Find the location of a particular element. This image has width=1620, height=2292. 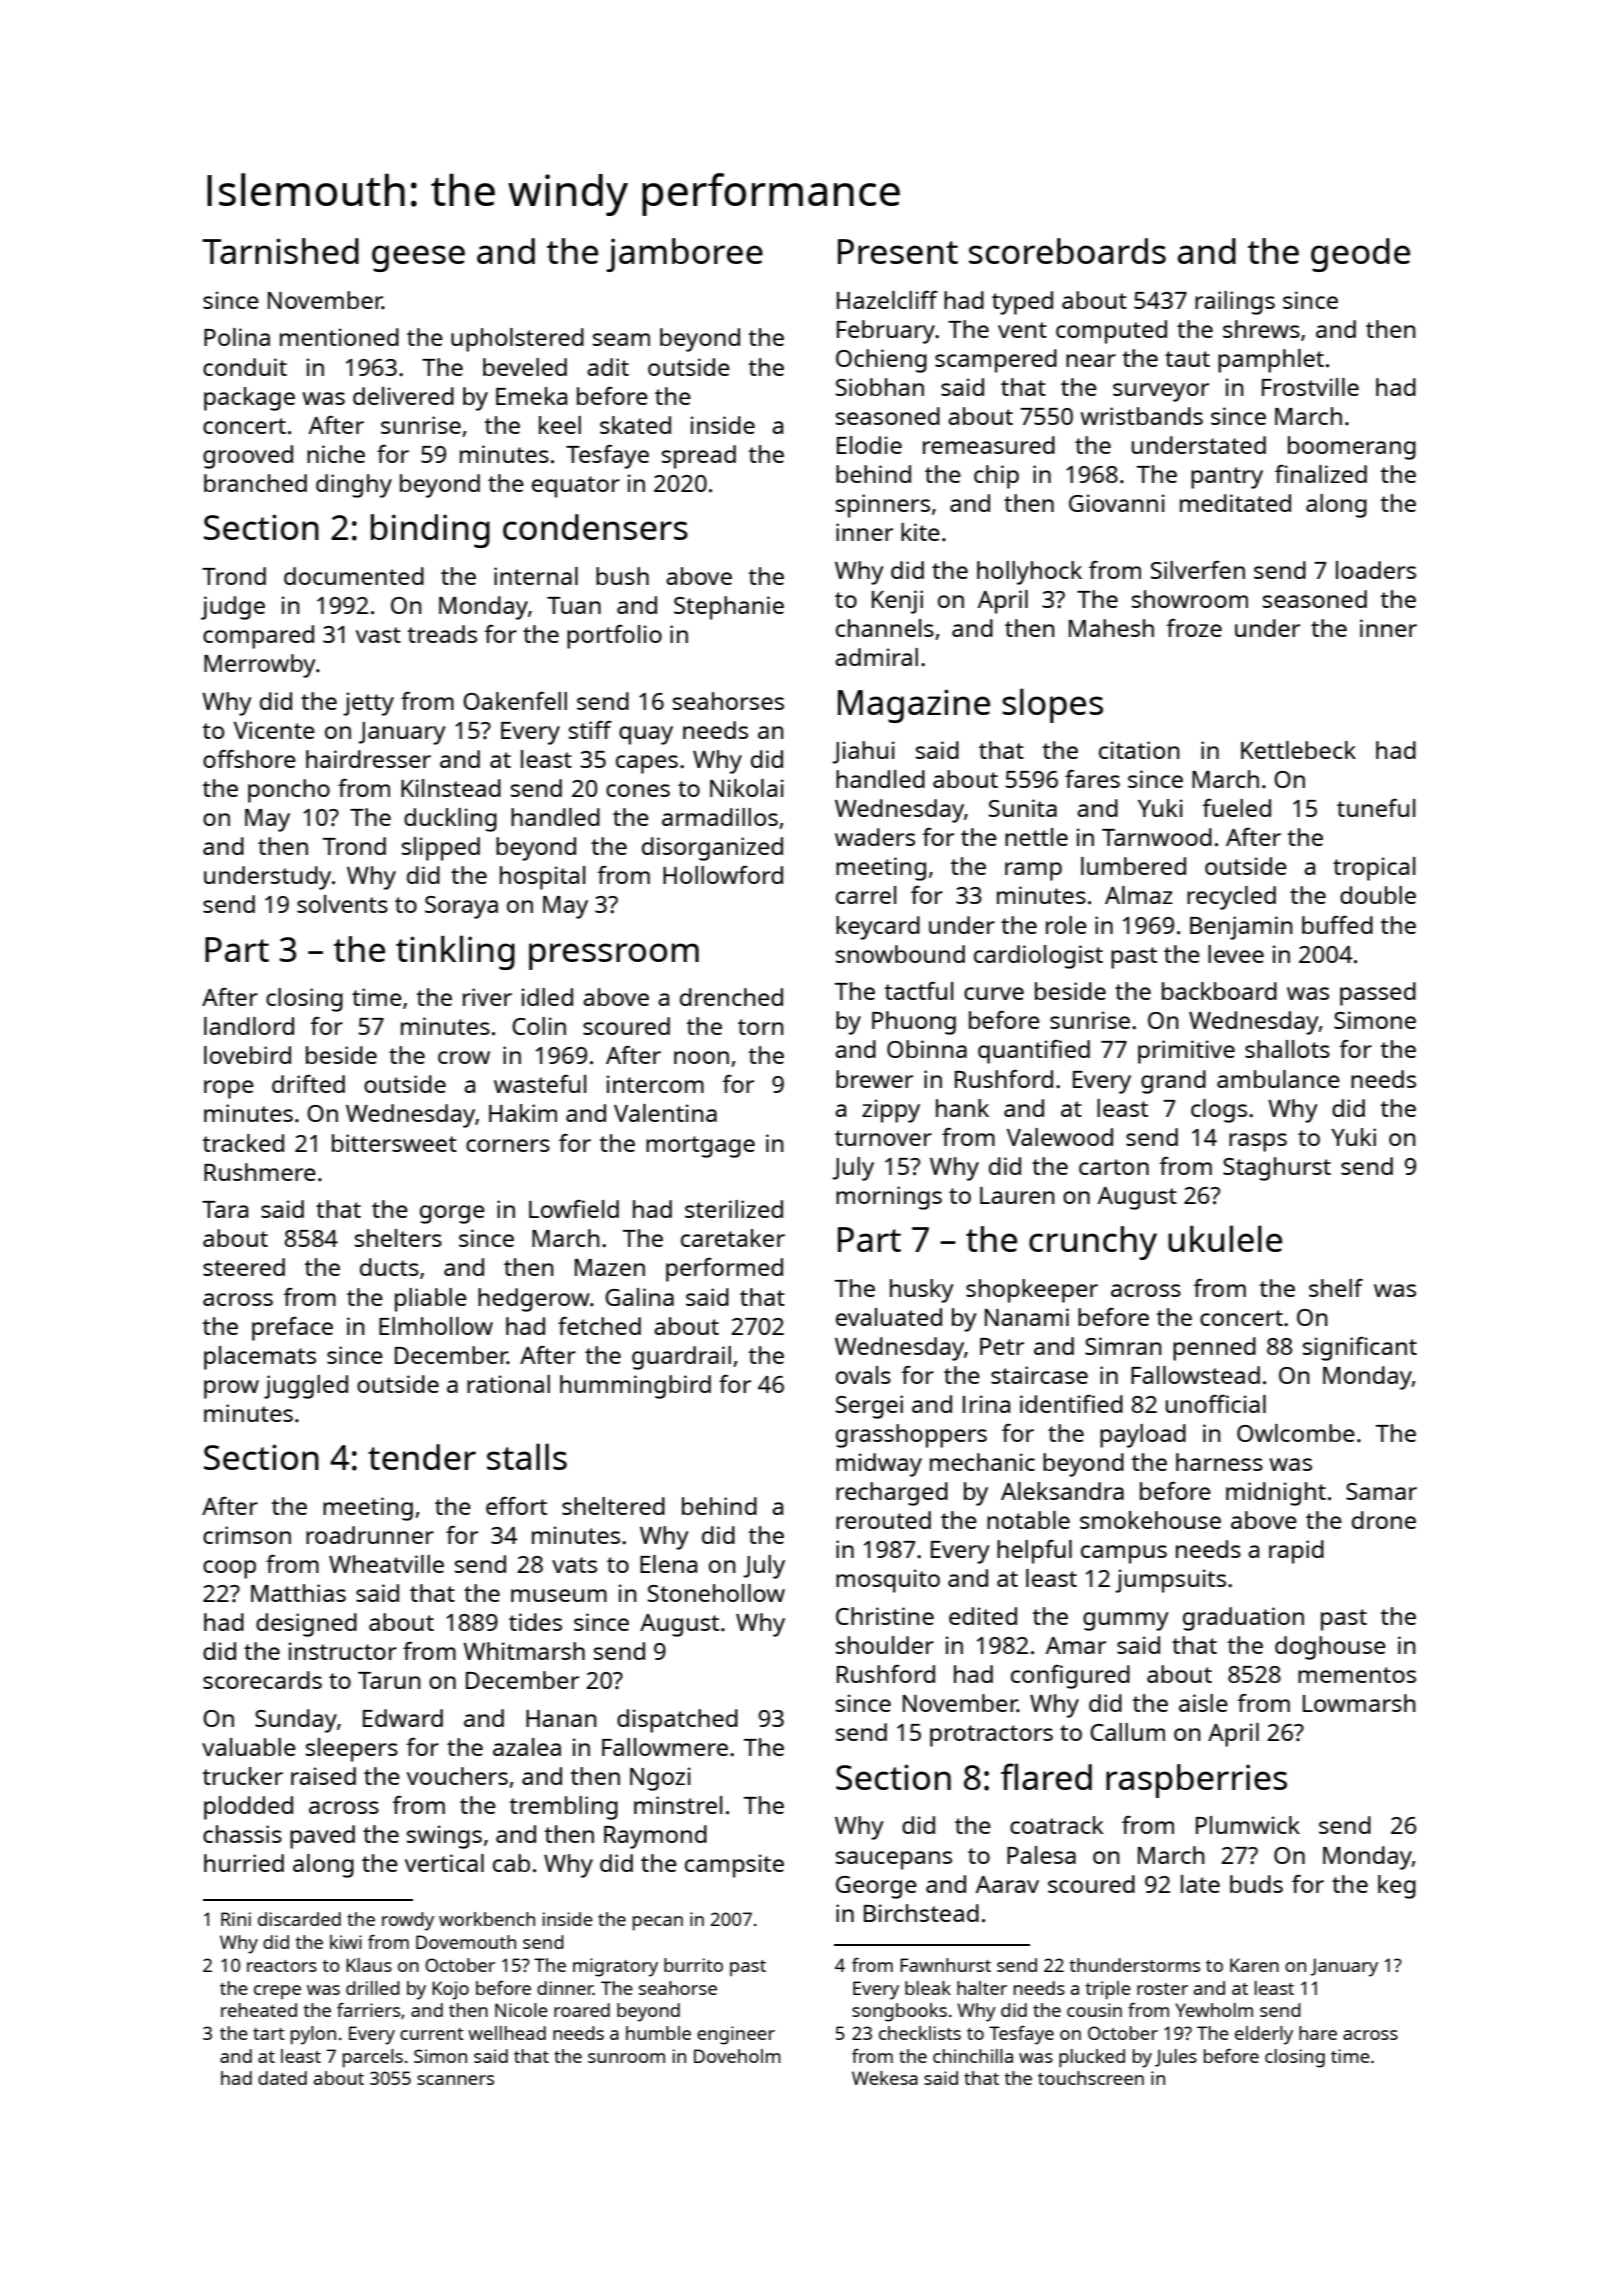

jumpsuits is located at coordinates (1170, 1581).
